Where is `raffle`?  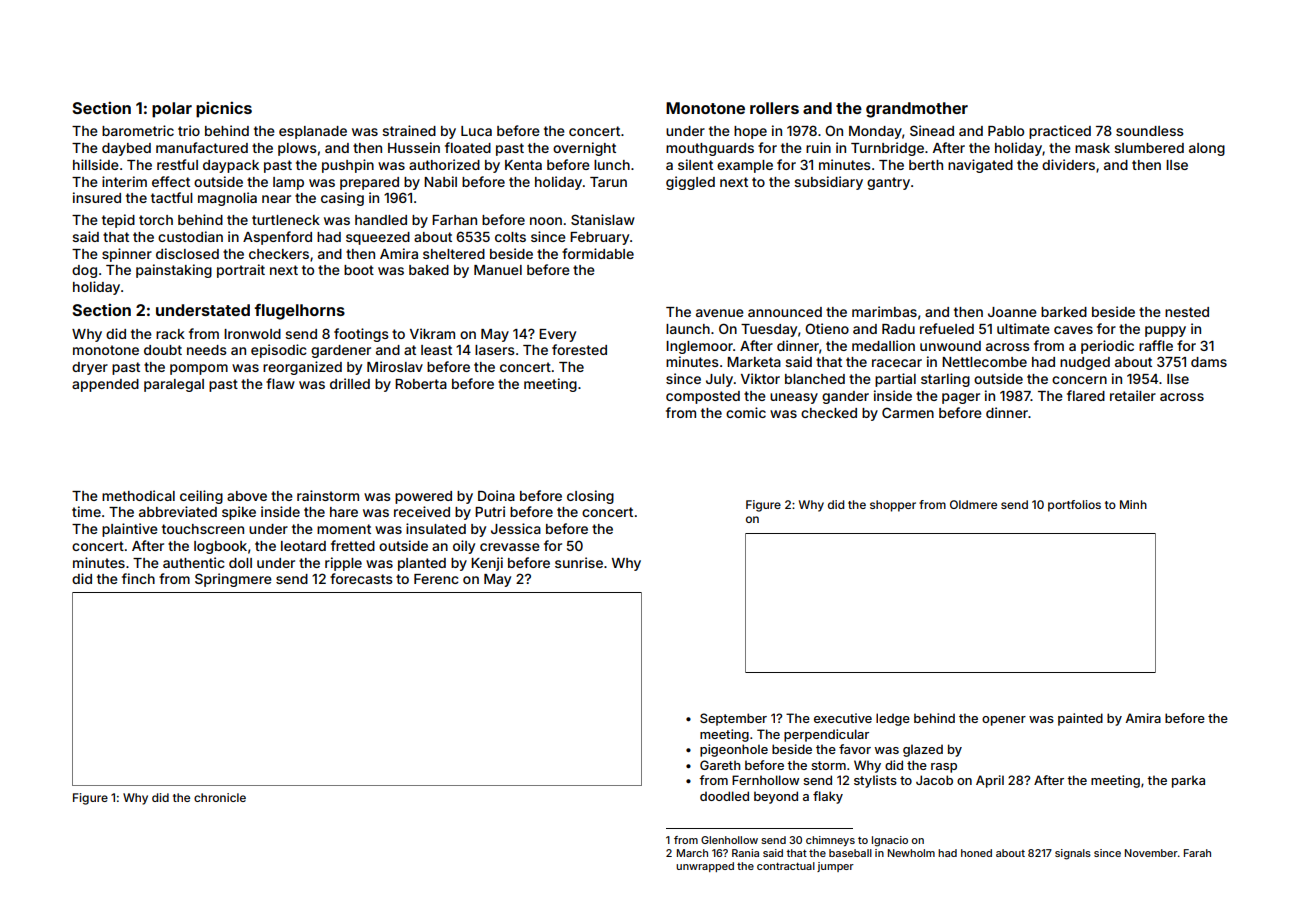
raffle is located at coordinates (1156, 345).
